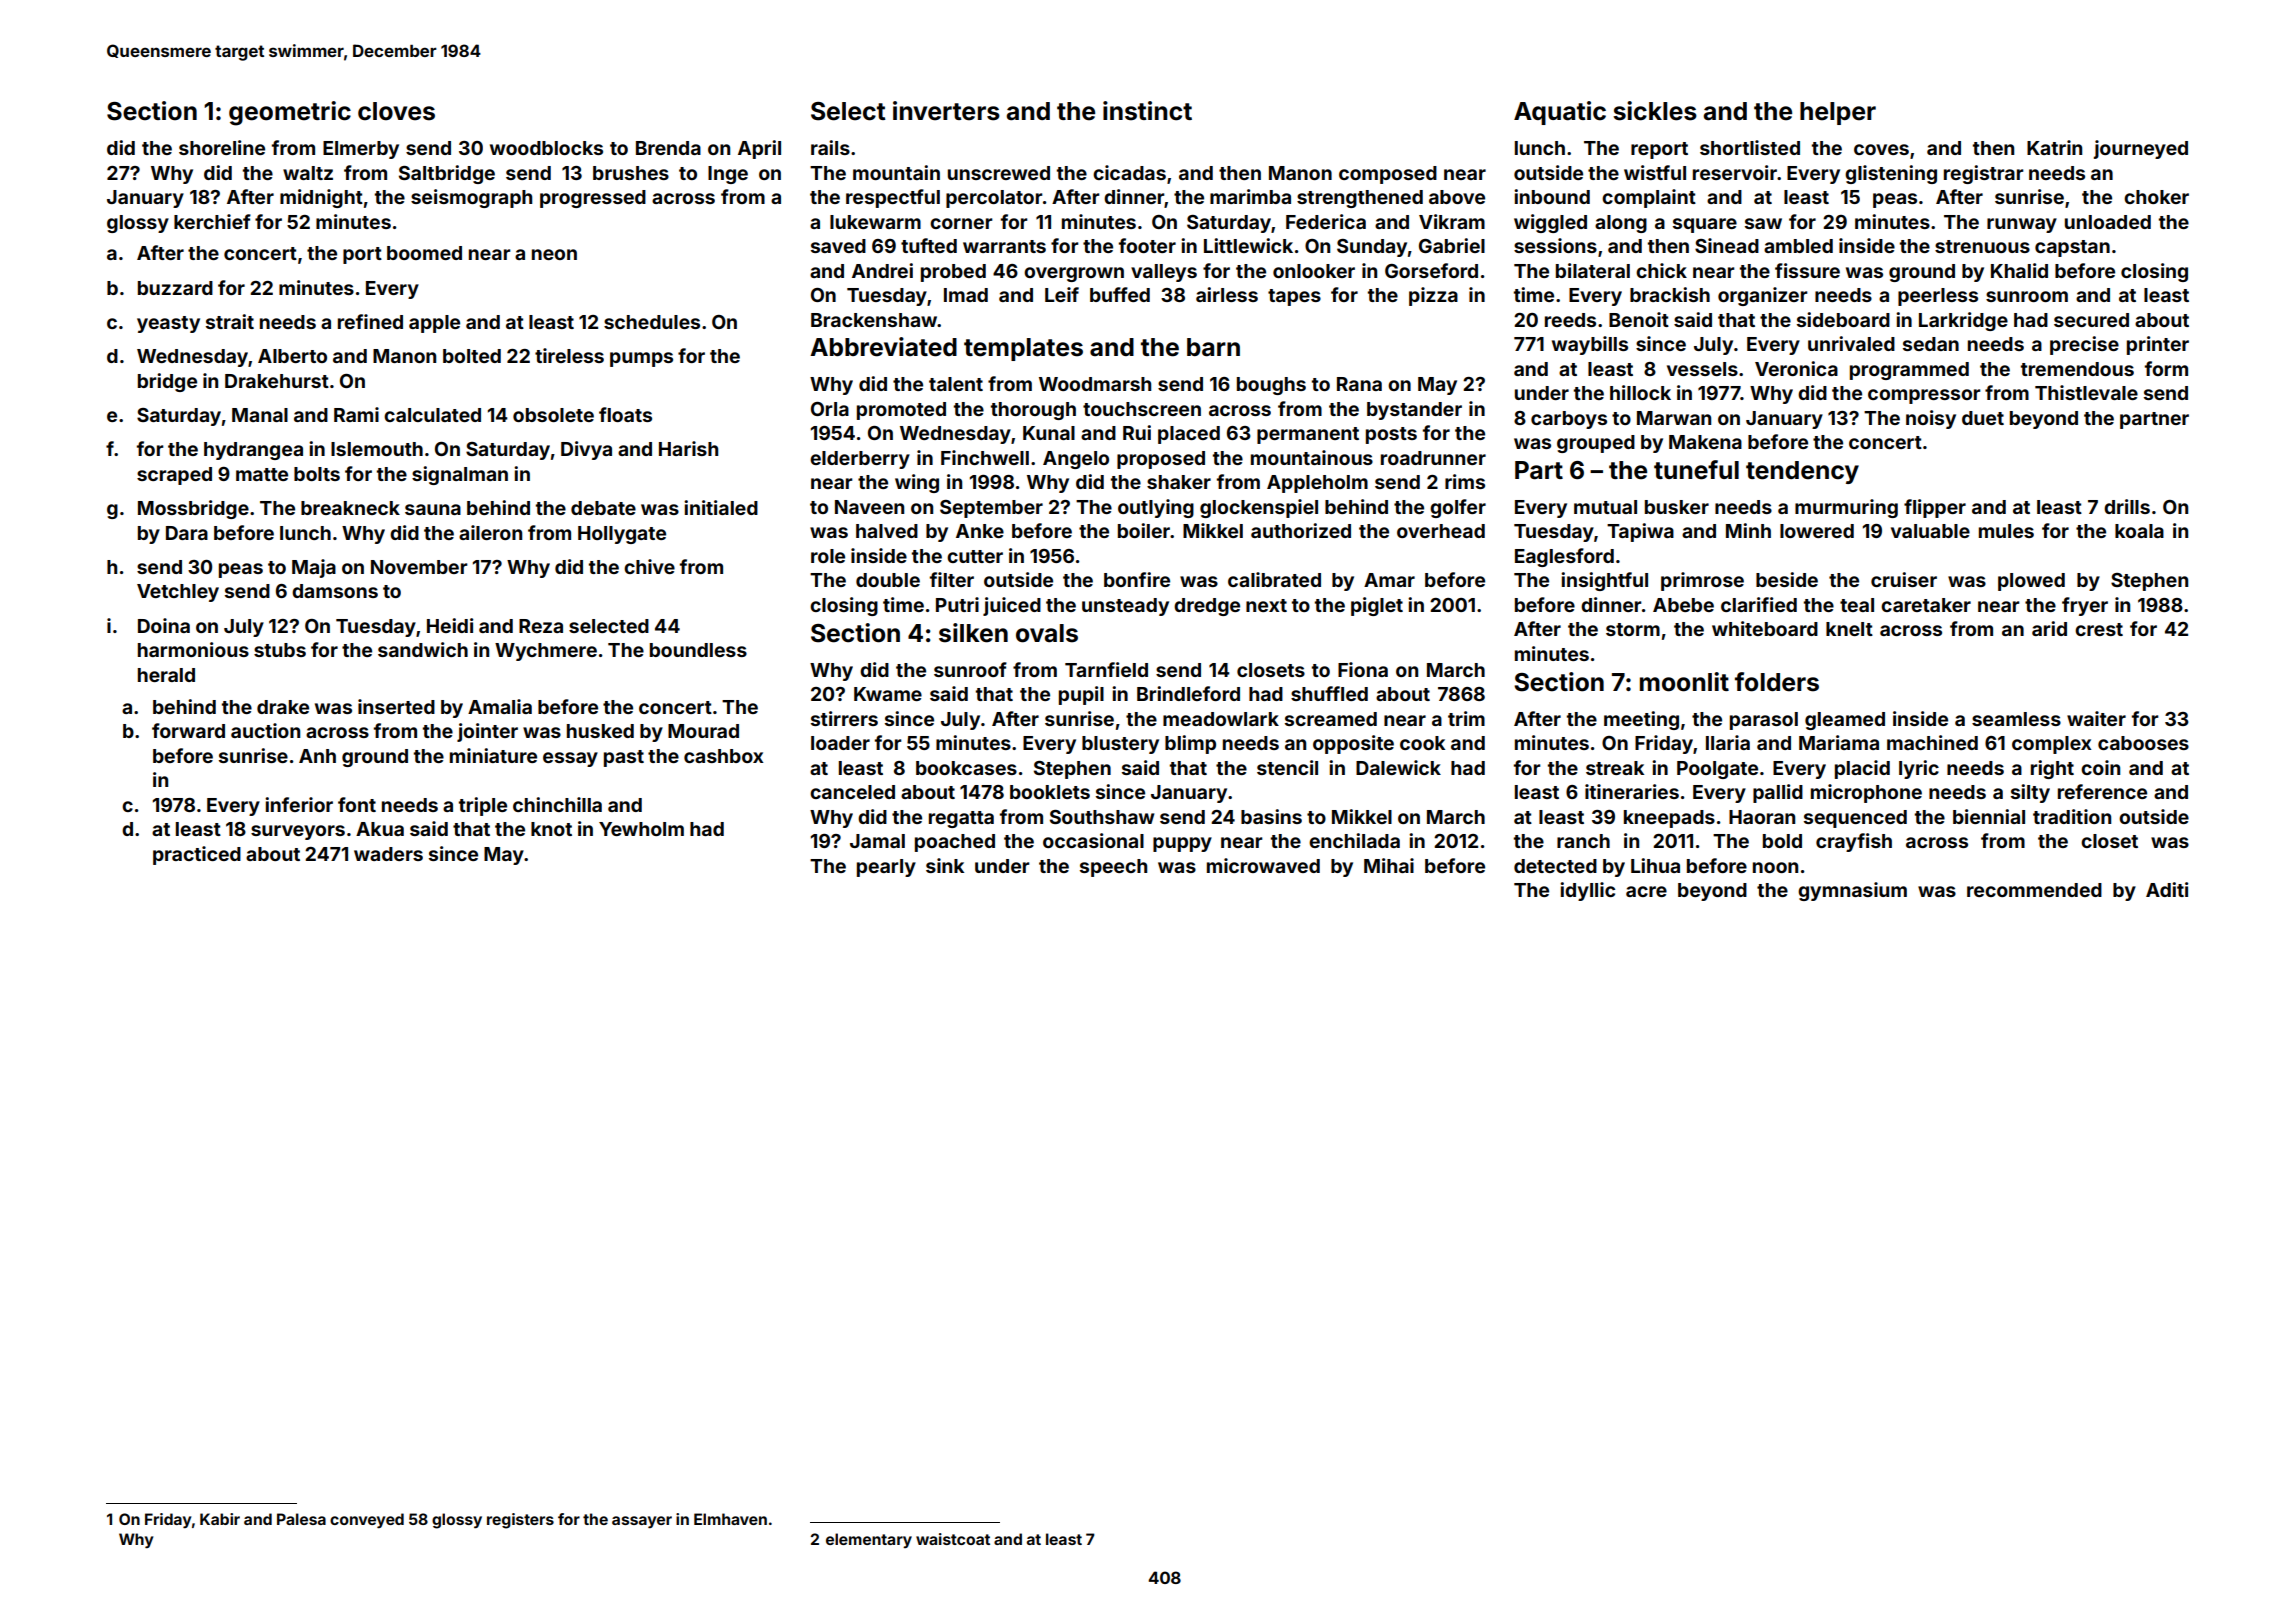 This screenshot has height=1624, width=2296. I want to click on Kabir, so click(220, 1519).
